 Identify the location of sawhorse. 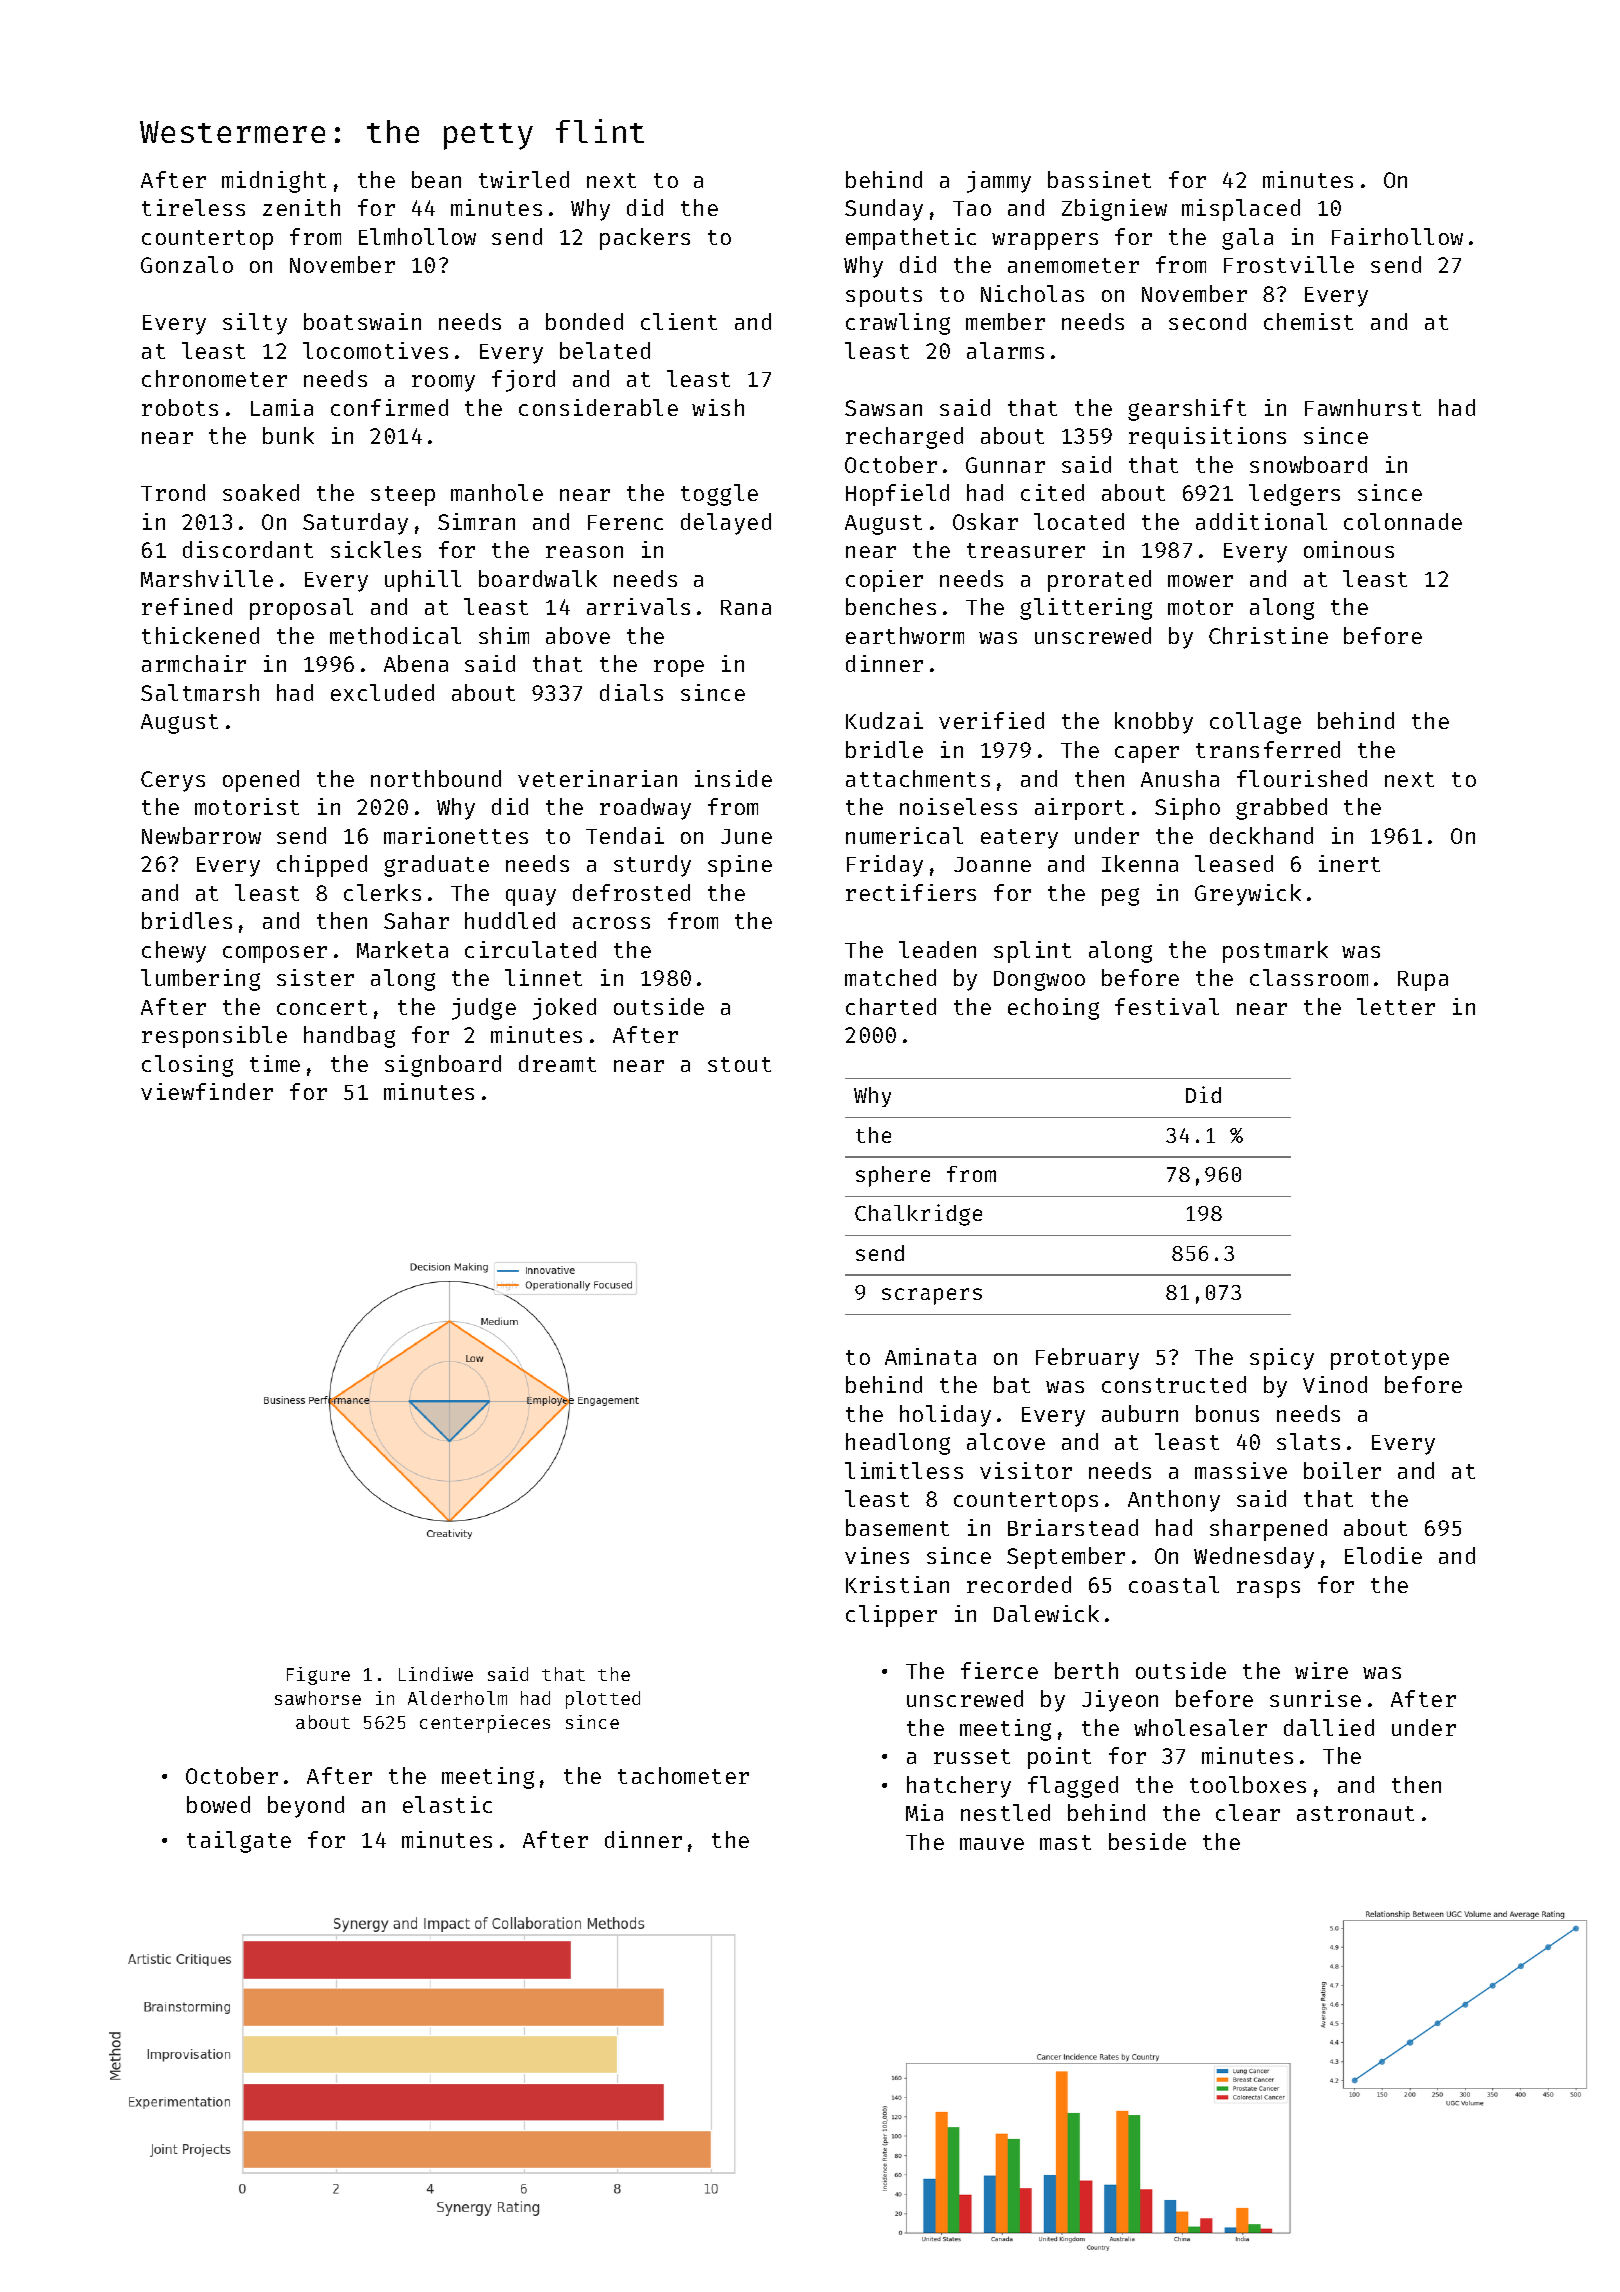
(318, 1698).
